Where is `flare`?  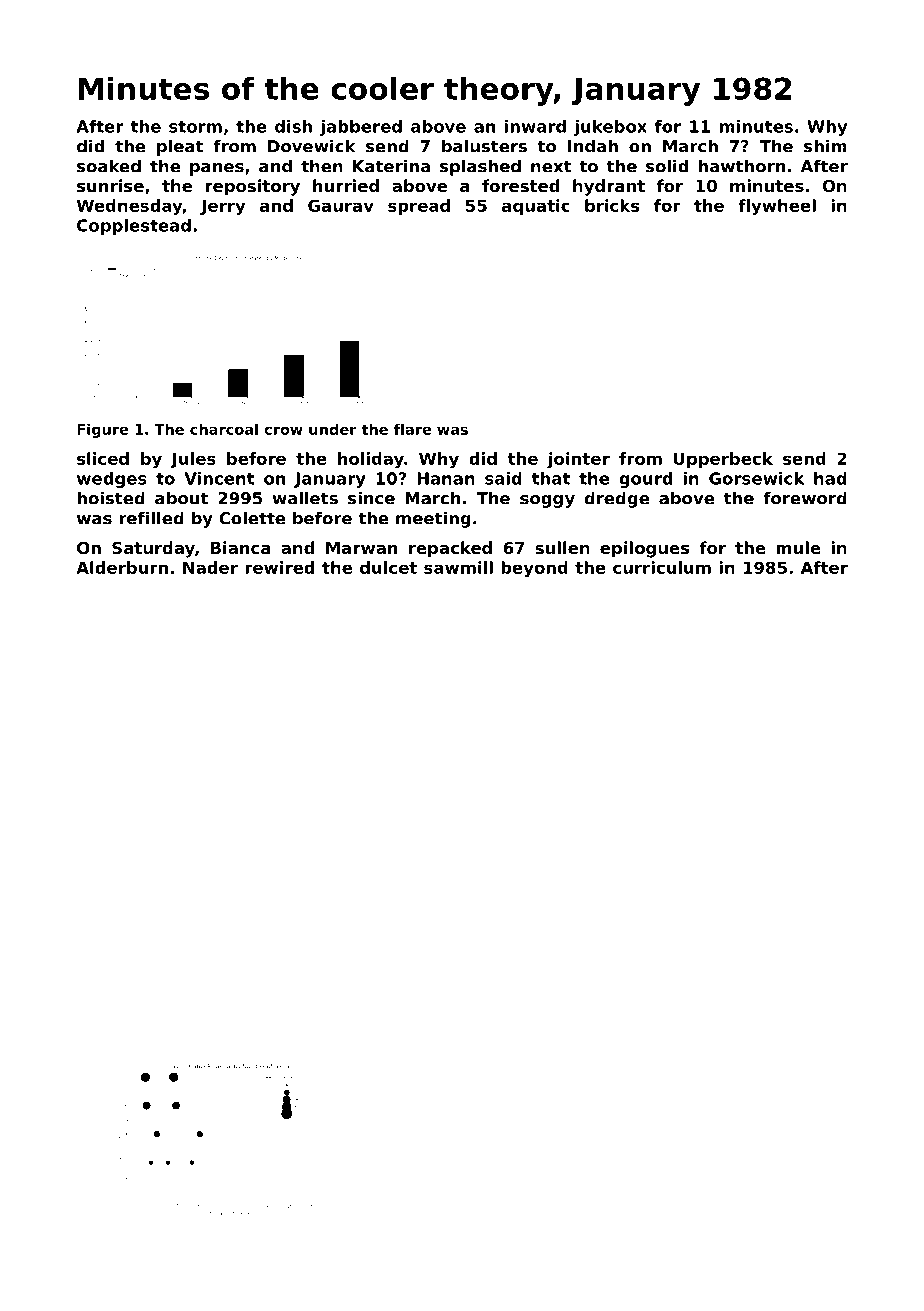
flare is located at coordinates (412, 429).
